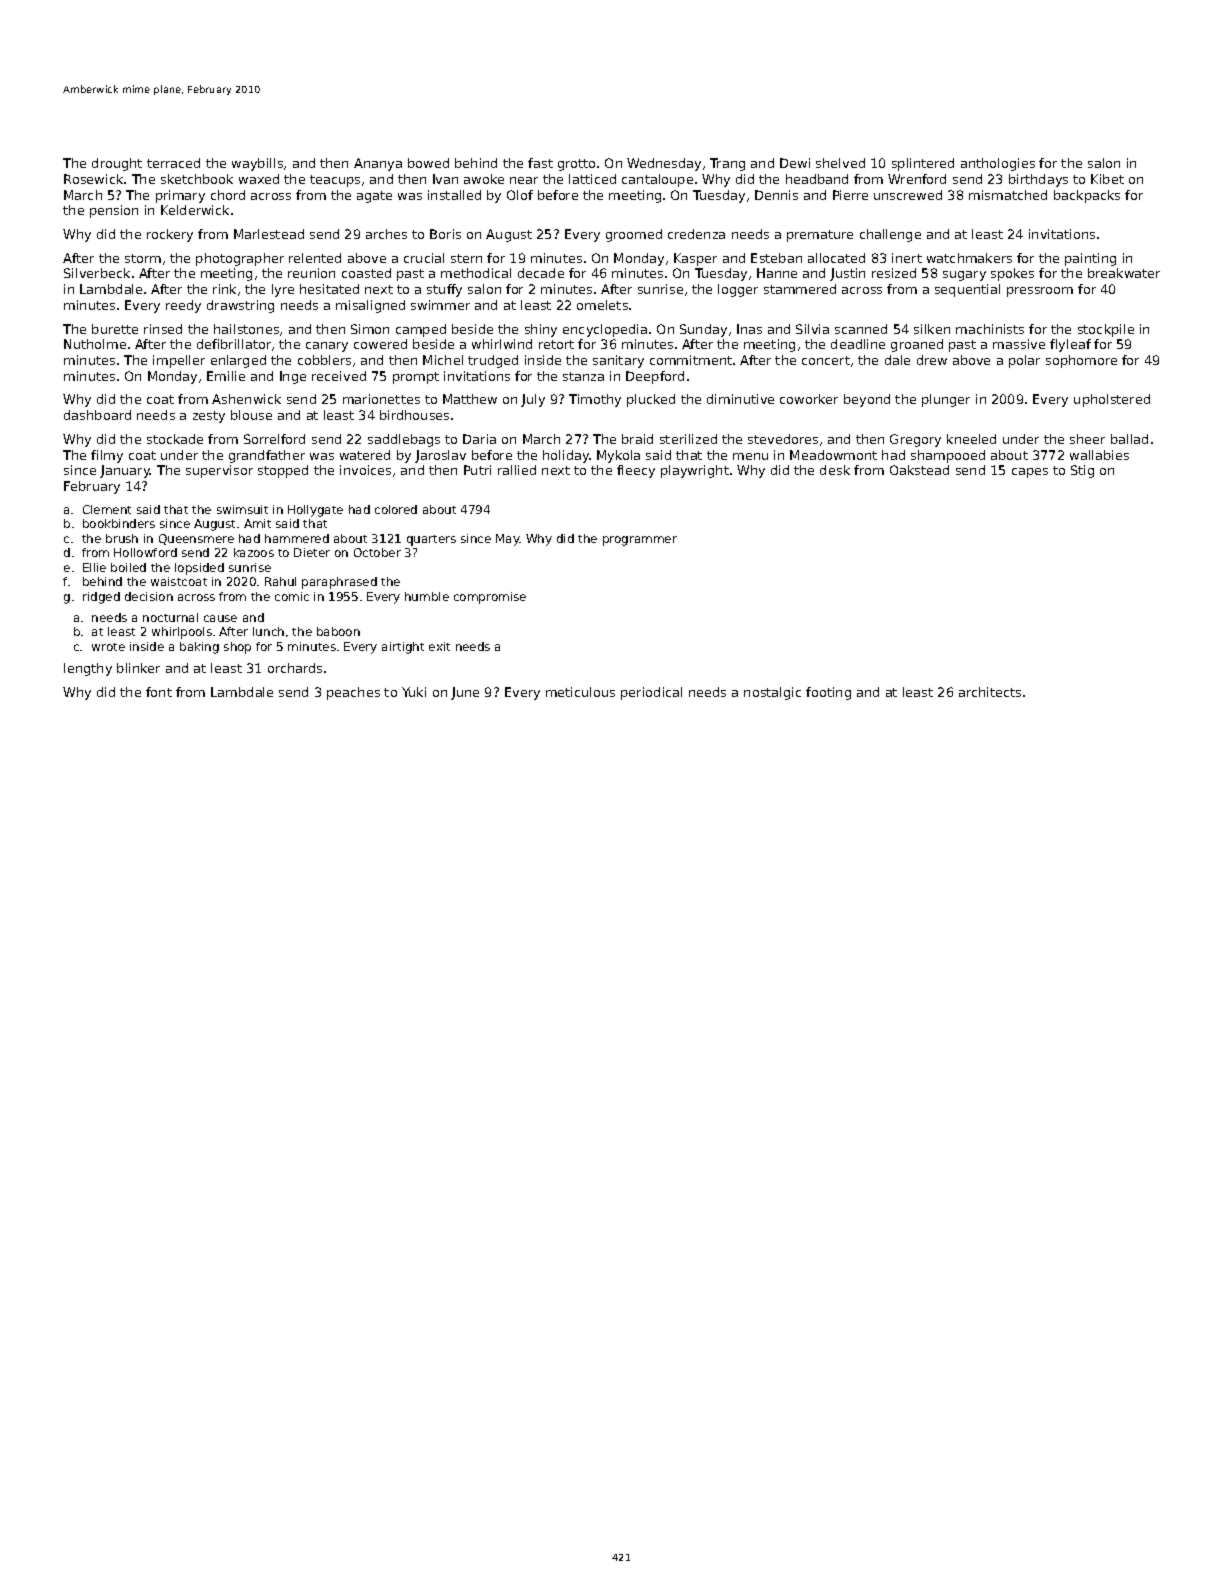  Describe the element at coordinates (465, 693) in the screenshot. I see `June` at that location.
